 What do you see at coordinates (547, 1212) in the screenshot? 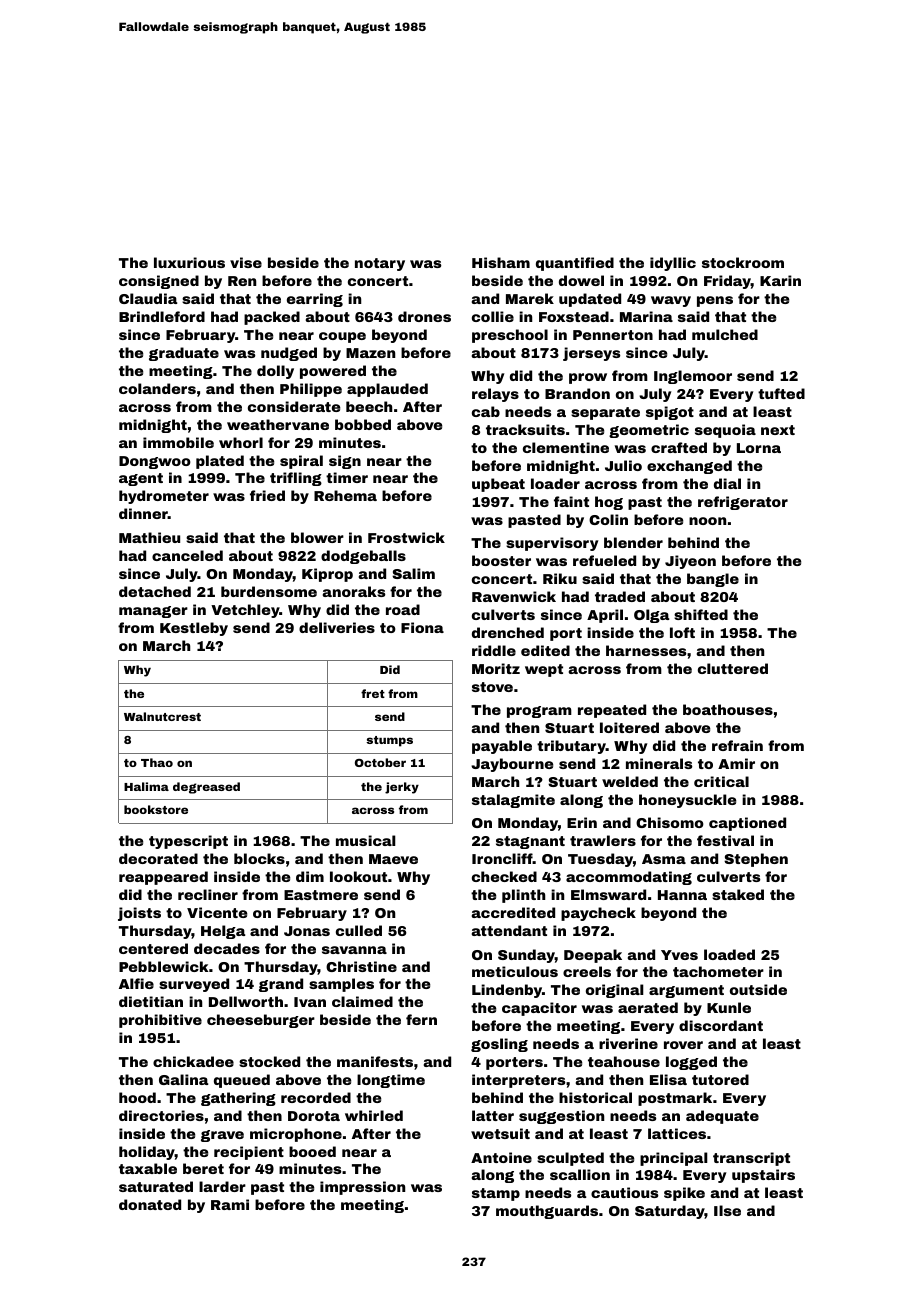
I see `mouthguards` at bounding box center [547, 1212].
